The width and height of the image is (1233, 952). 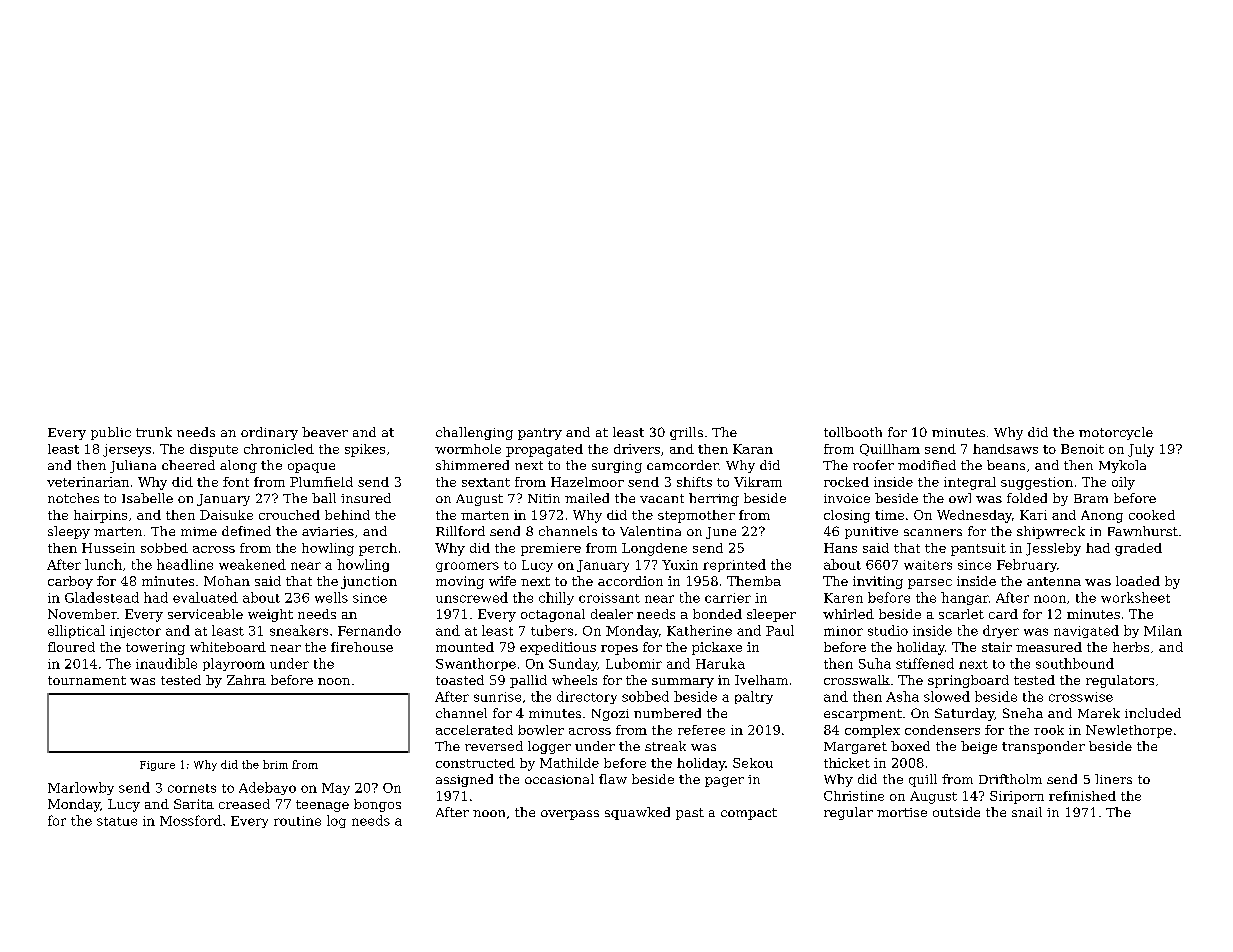 I want to click on tubers, so click(x=552, y=630).
